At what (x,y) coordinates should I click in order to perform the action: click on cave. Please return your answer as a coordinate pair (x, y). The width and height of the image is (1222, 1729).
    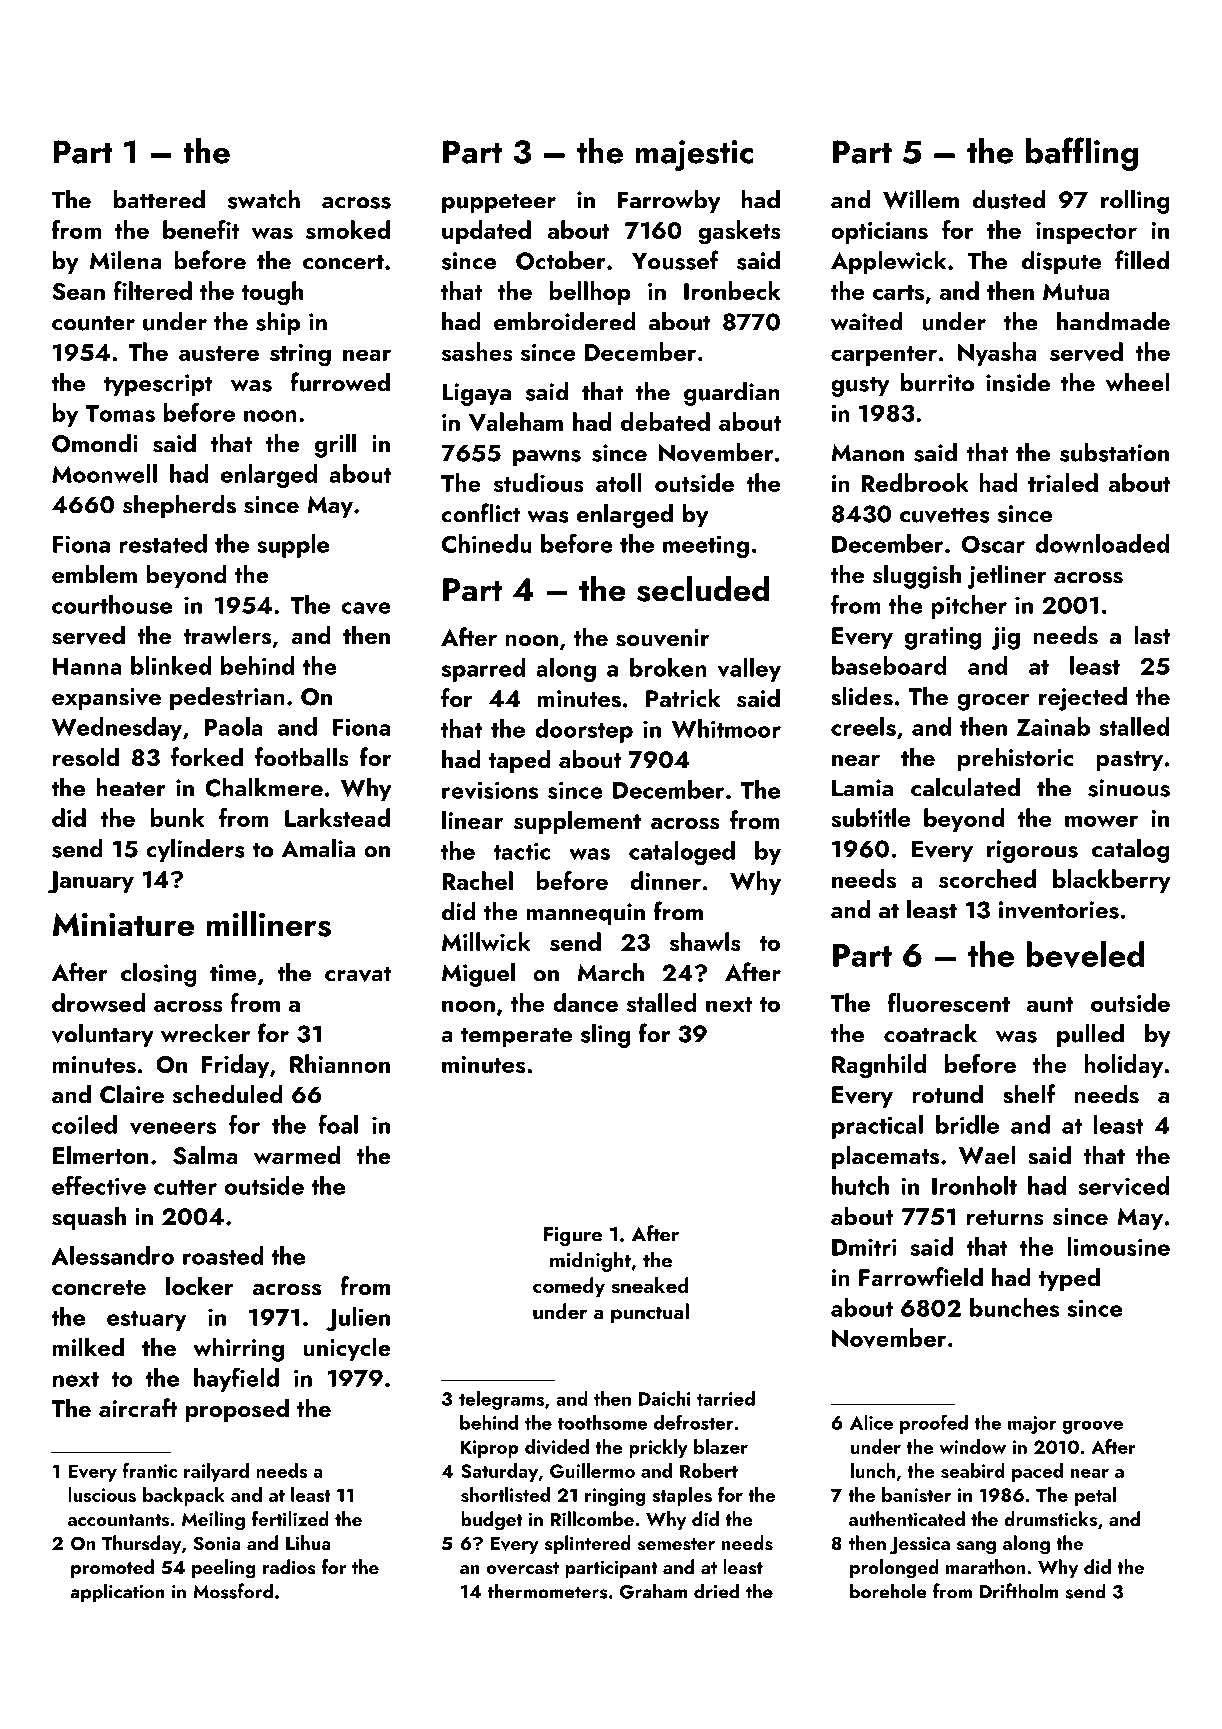
    Looking at the image, I should click on (366, 608).
